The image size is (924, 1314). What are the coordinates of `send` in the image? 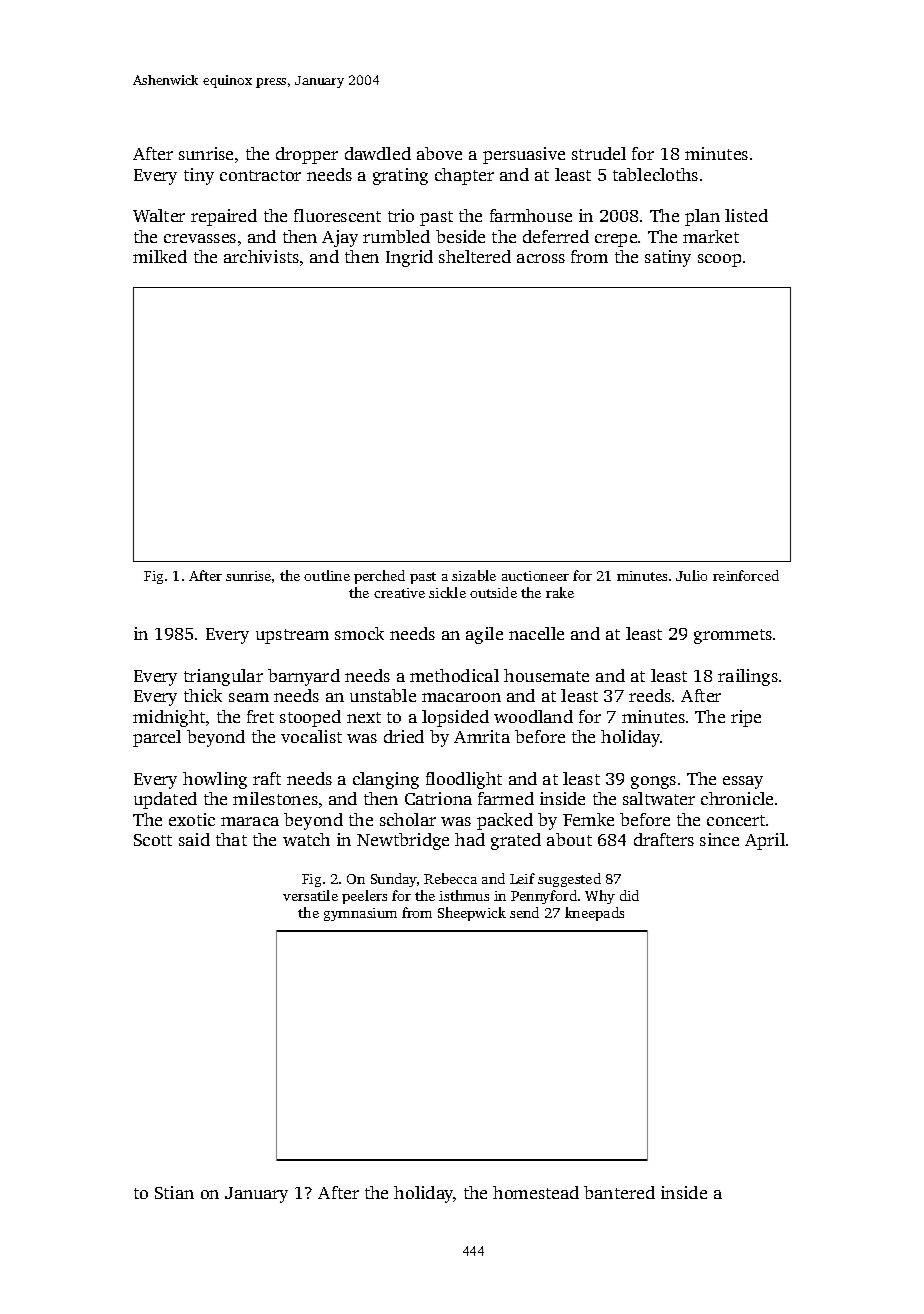 It's located at (524, 912).
